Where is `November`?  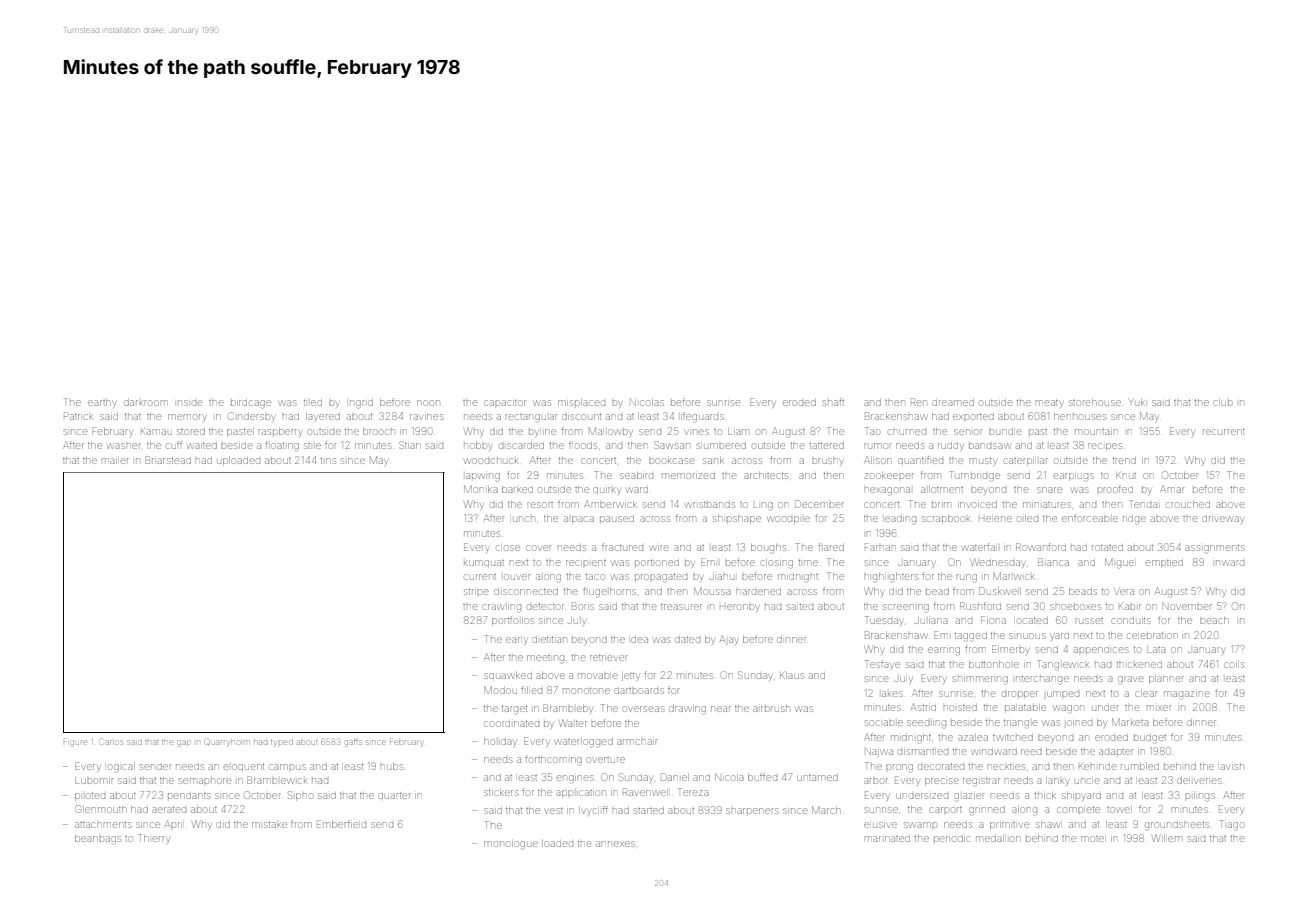
November is located at coordinates (1187, 606).
